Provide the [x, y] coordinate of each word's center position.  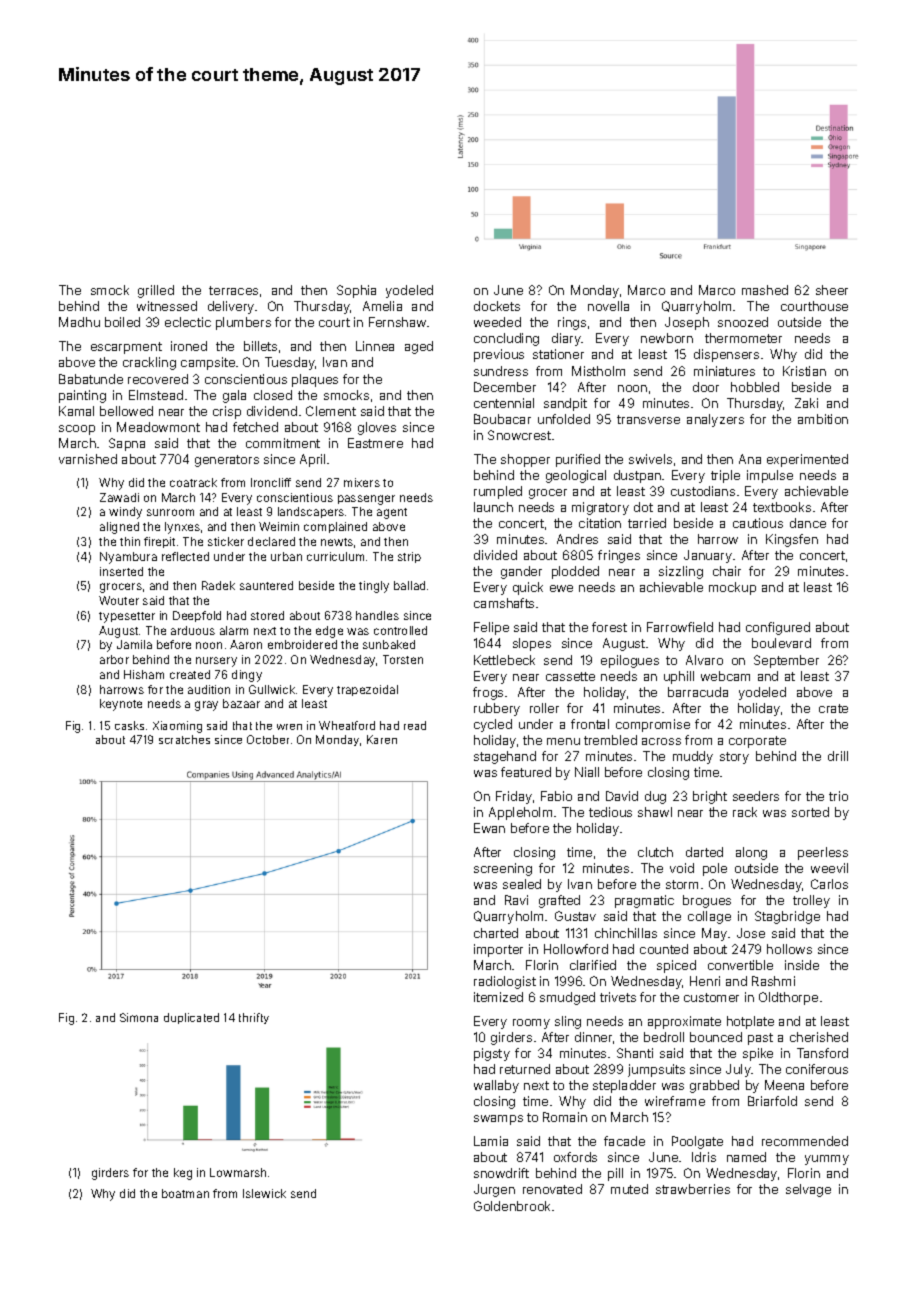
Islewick [264, 1193]
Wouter [119, 600]
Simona [139, 1017]
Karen [382, 739]
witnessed [167, 306]
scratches [184, 739]
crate [833, 708]
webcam [725, 676]
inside [802, 965]
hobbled [755, 387]
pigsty [492, 1054]
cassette [570, 676]
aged [419, 347]
